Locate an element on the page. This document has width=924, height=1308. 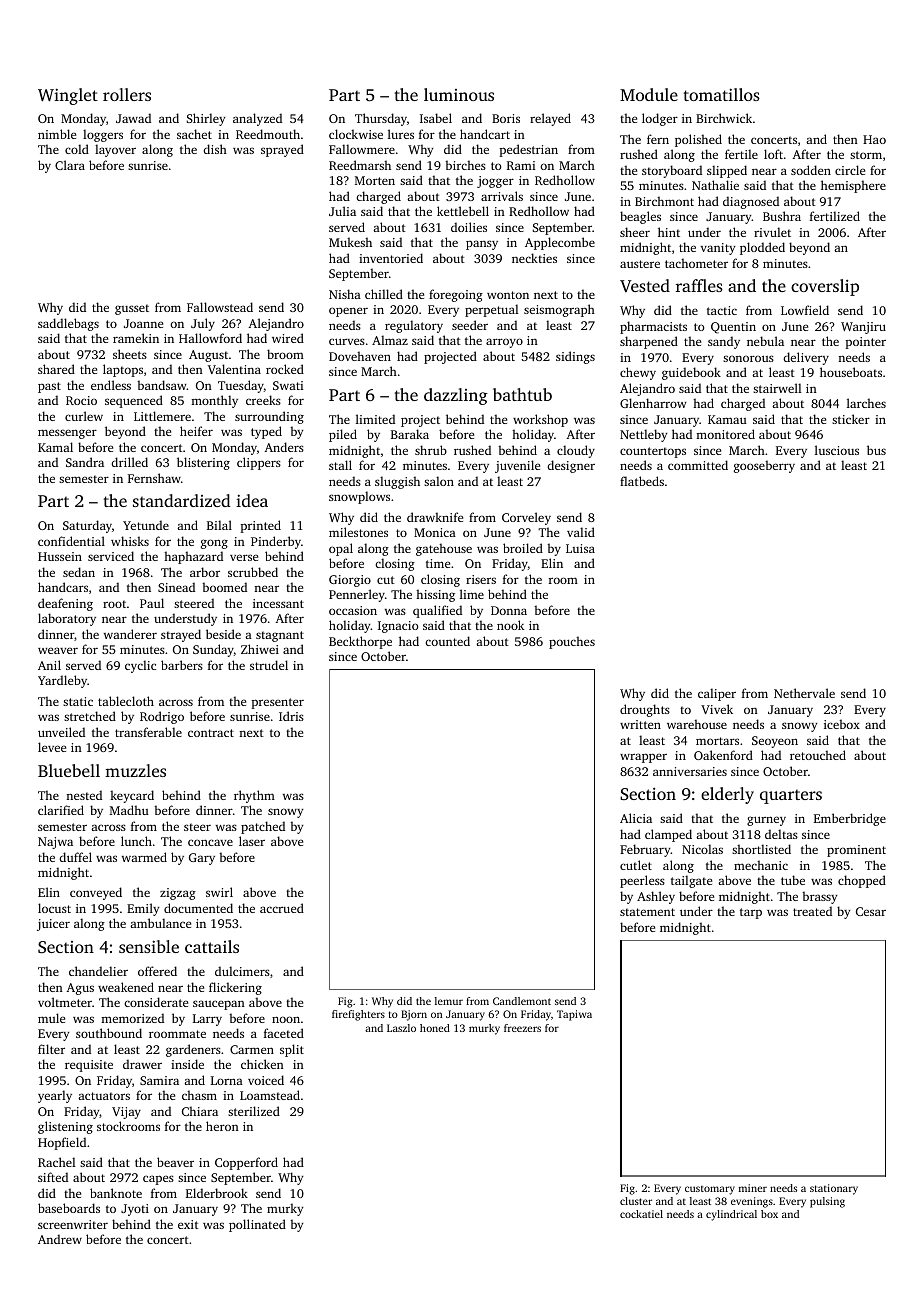
sterilized is located at coordinates (254, 1111).
